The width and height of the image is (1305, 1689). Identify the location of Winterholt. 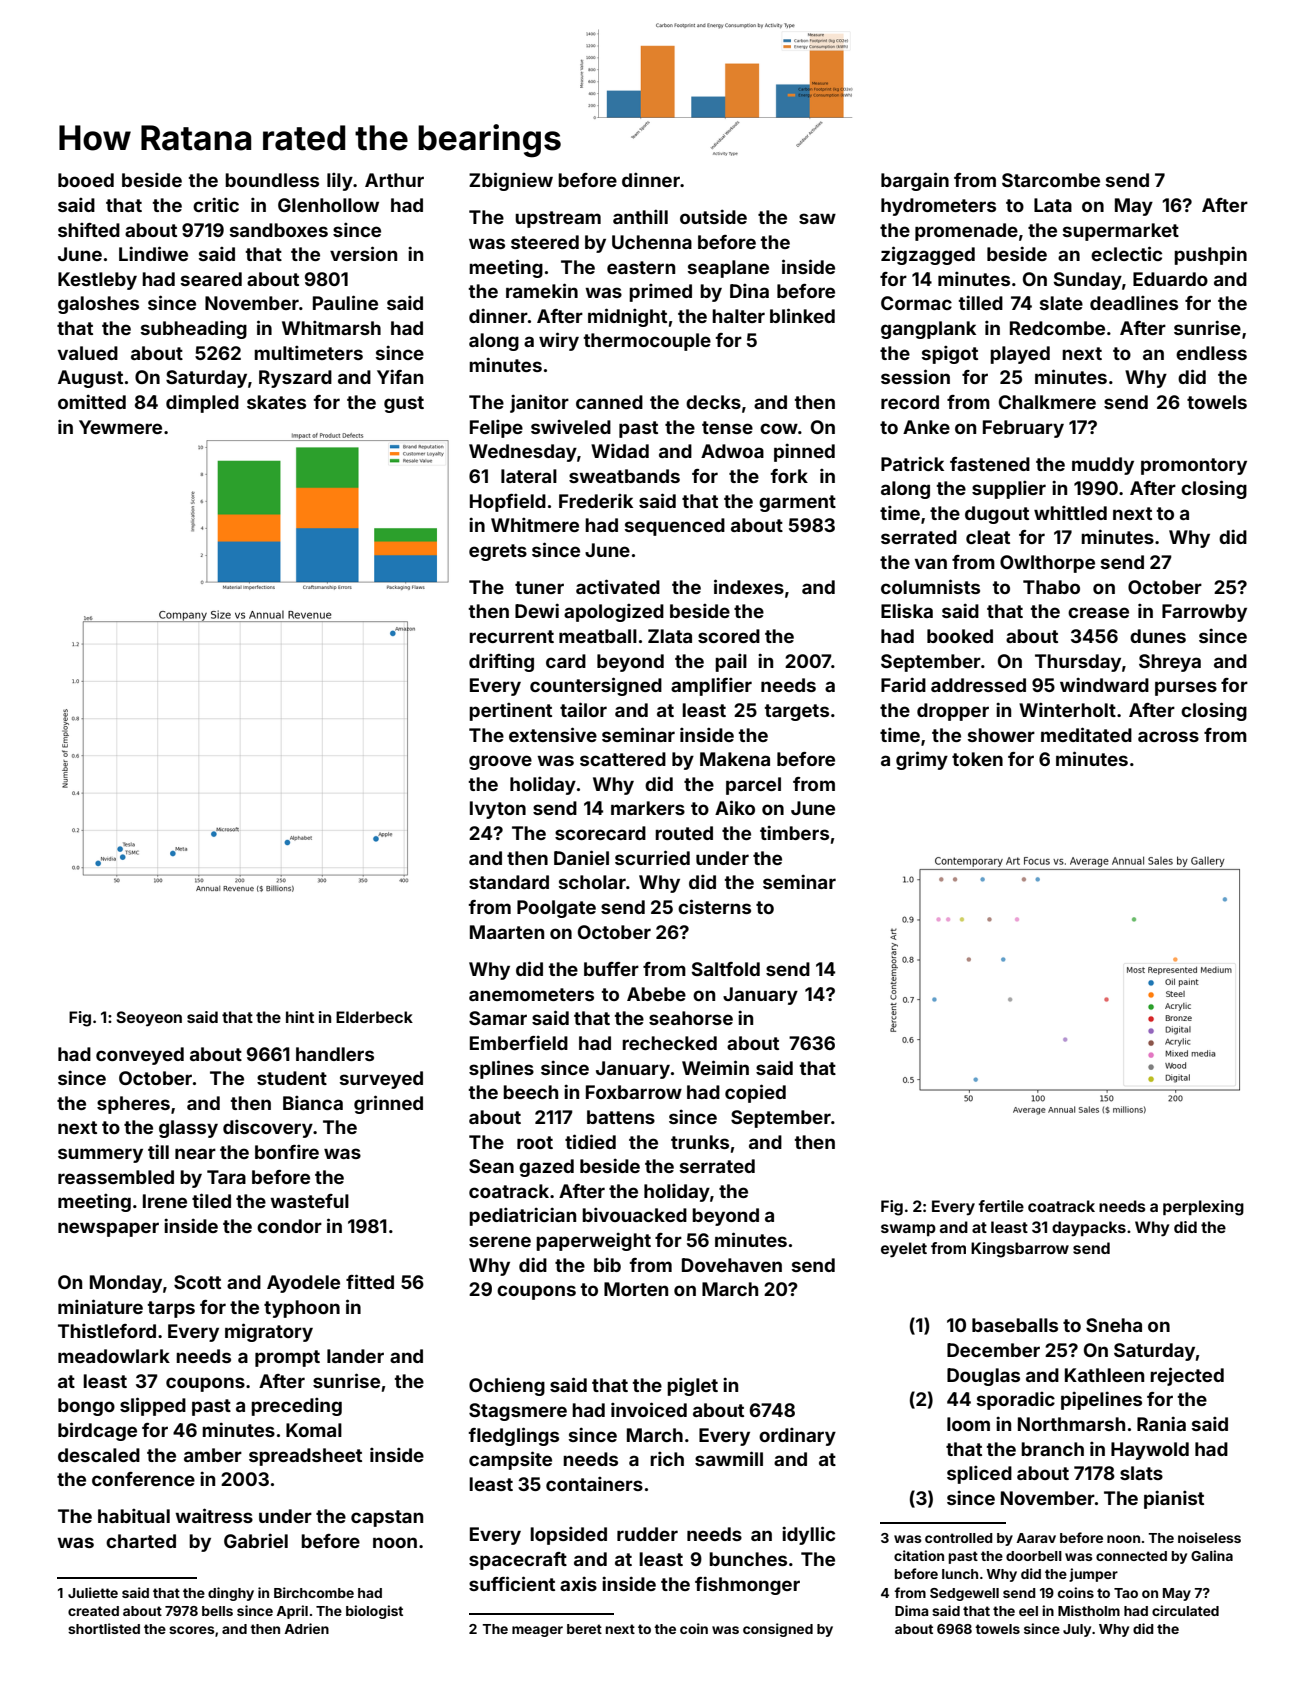
(1067, 710).
